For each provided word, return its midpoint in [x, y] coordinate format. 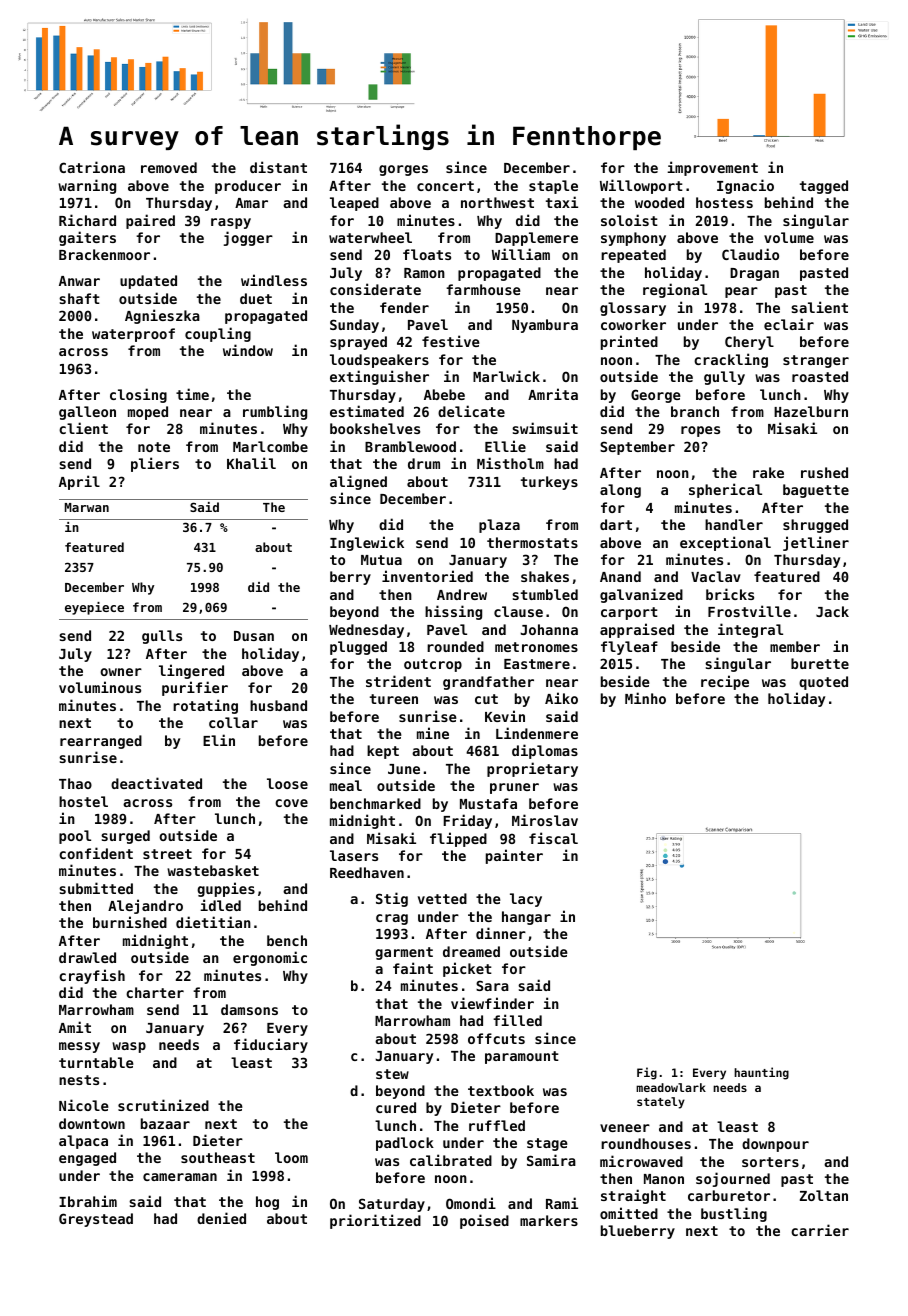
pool [75, 837]
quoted [823, 683]
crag [392, 919]
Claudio [750, 254]
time [192, 394]
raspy [231, 223]
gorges [403, 170]
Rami [562, 1203]
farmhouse [483, 289]
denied [221, 1218]
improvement [712, 168]
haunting [761, 1073]
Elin [219, 740]
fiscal [553, 838]
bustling [734, 1214]
